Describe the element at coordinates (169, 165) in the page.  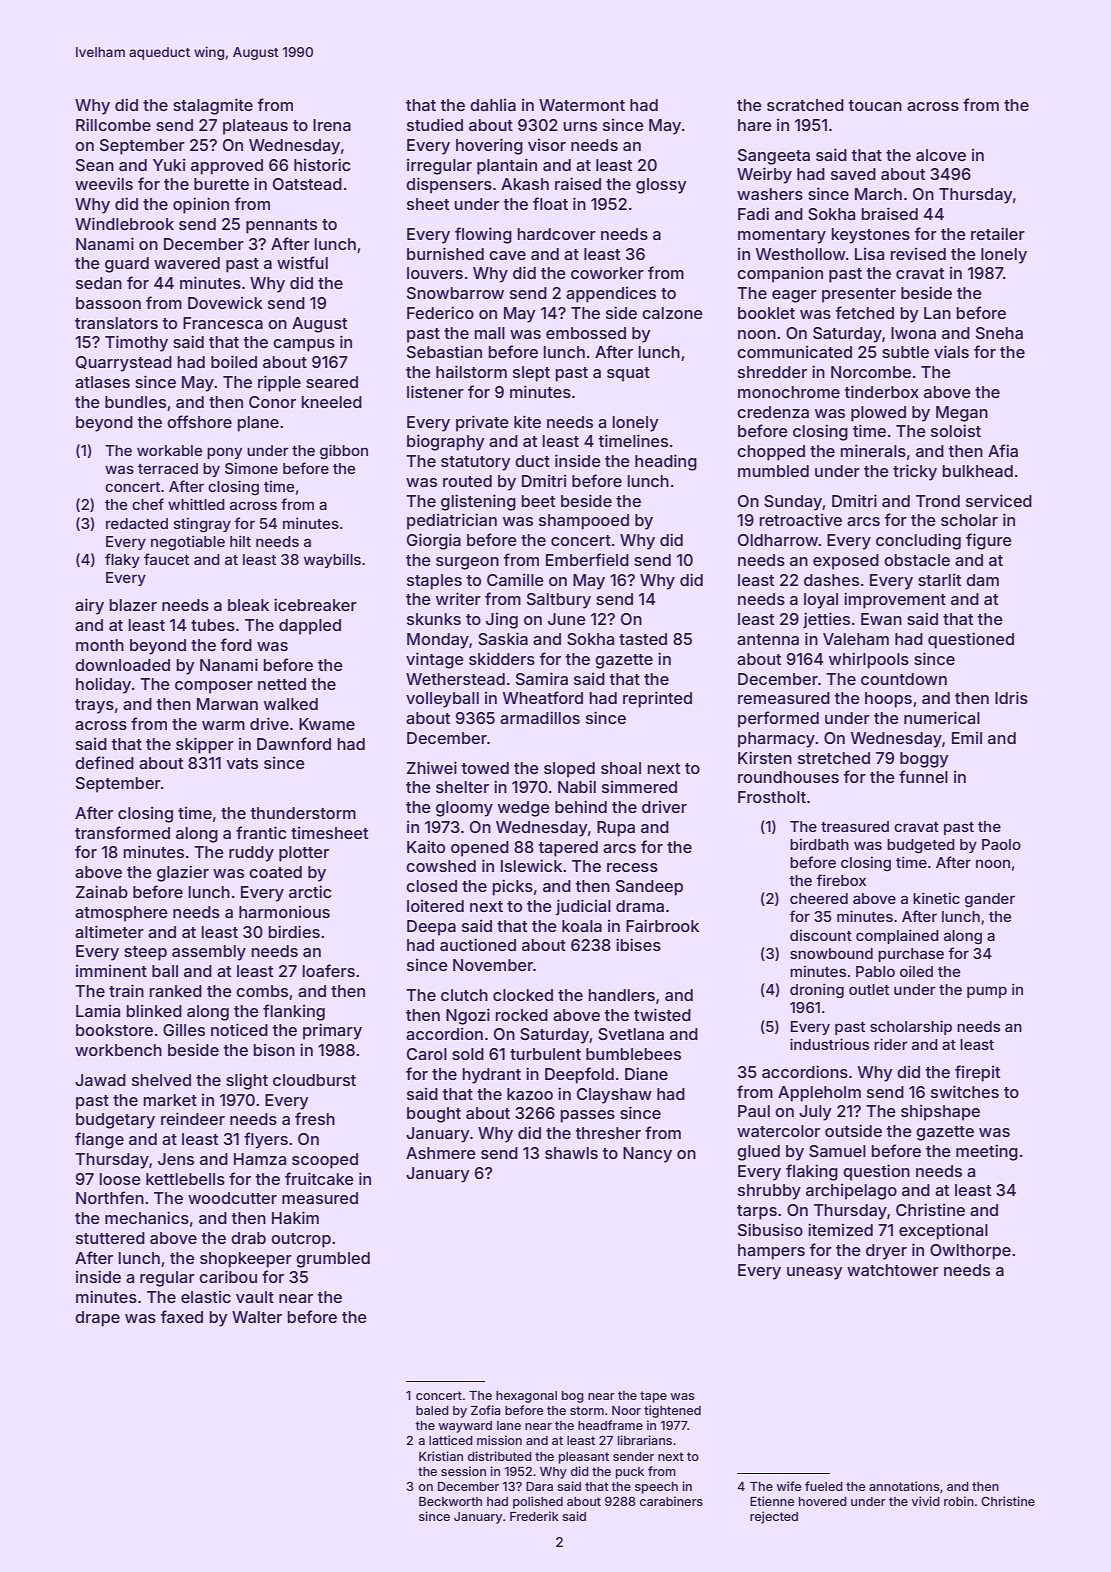
I see `Yuki` at that location.
